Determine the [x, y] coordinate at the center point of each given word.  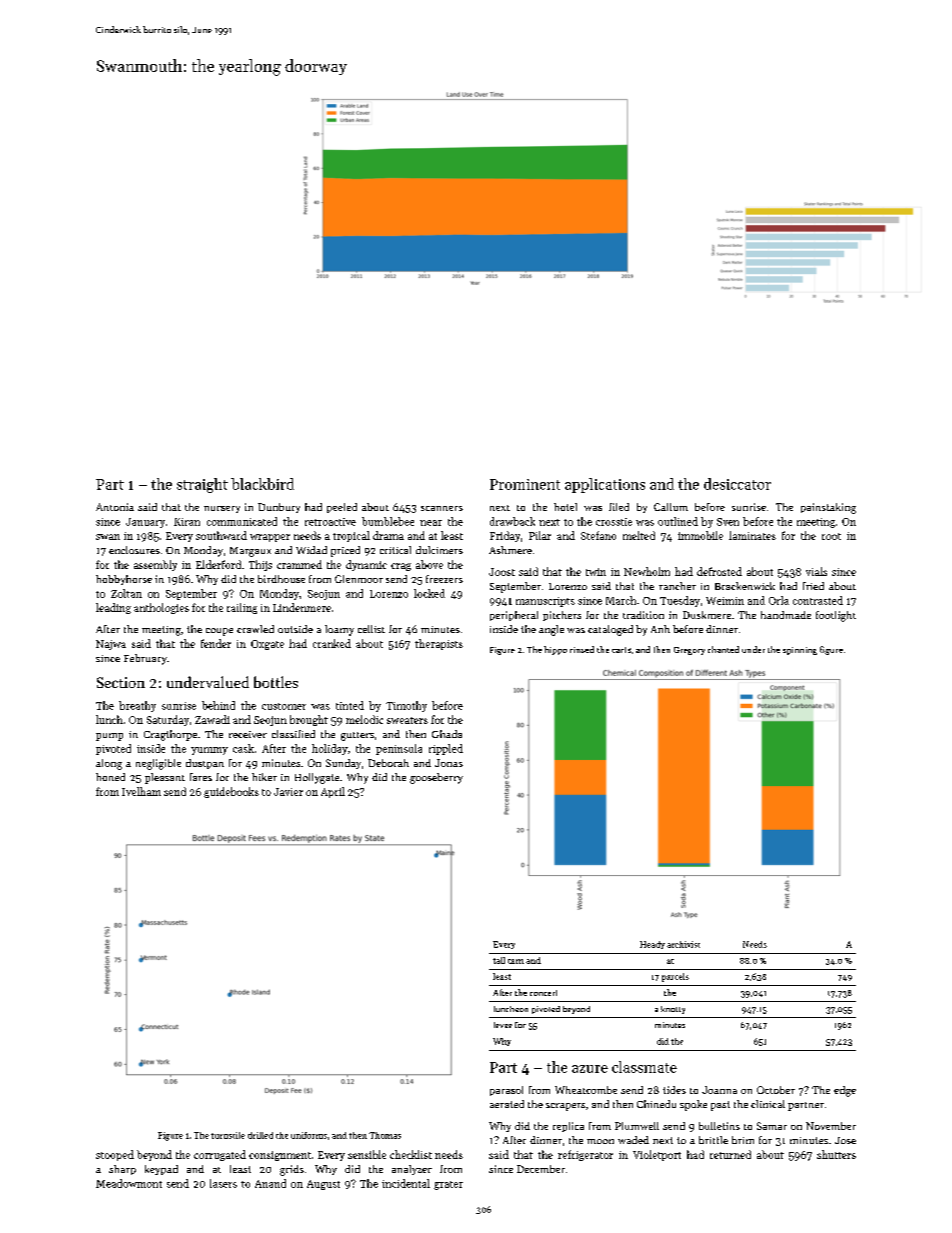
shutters [836, 1154]
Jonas [449, 763]
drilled [260, 1135]
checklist [411, 1154]
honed [110, 777]
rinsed [582, 649]
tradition [643, 615]
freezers [444, 579]
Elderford [218, 564]
